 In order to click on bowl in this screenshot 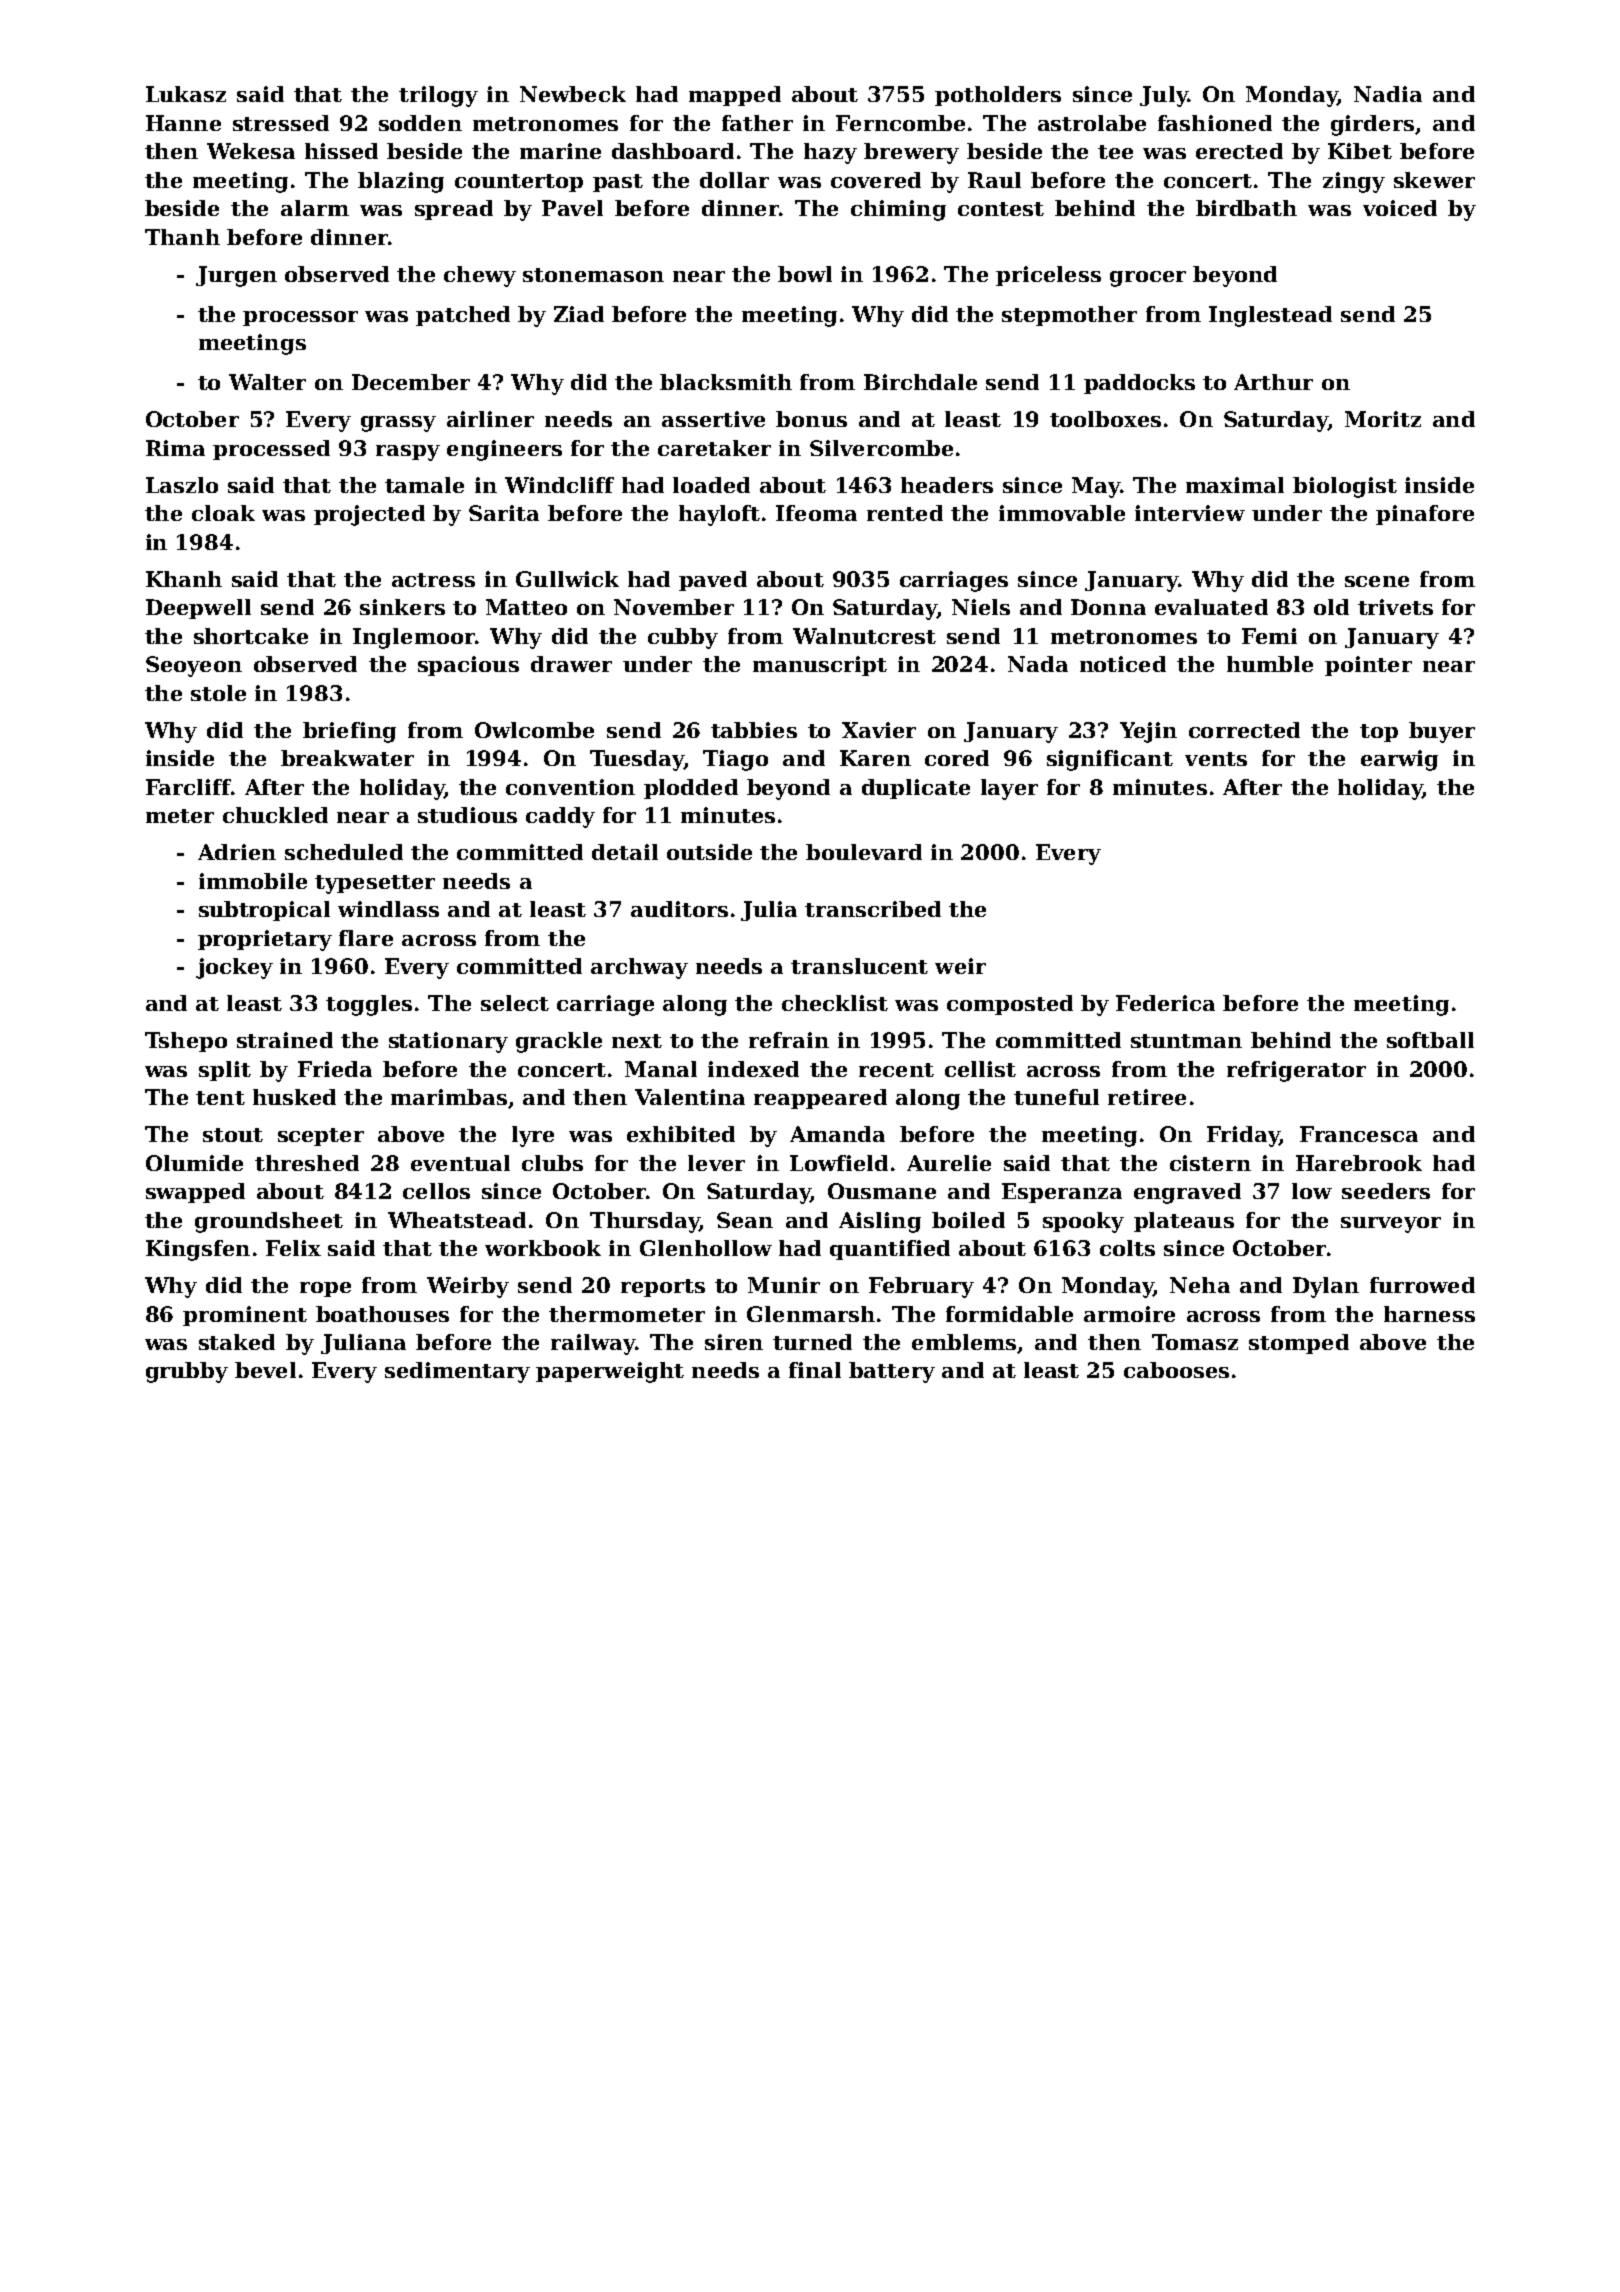, I will do `click(805, 274)`.
